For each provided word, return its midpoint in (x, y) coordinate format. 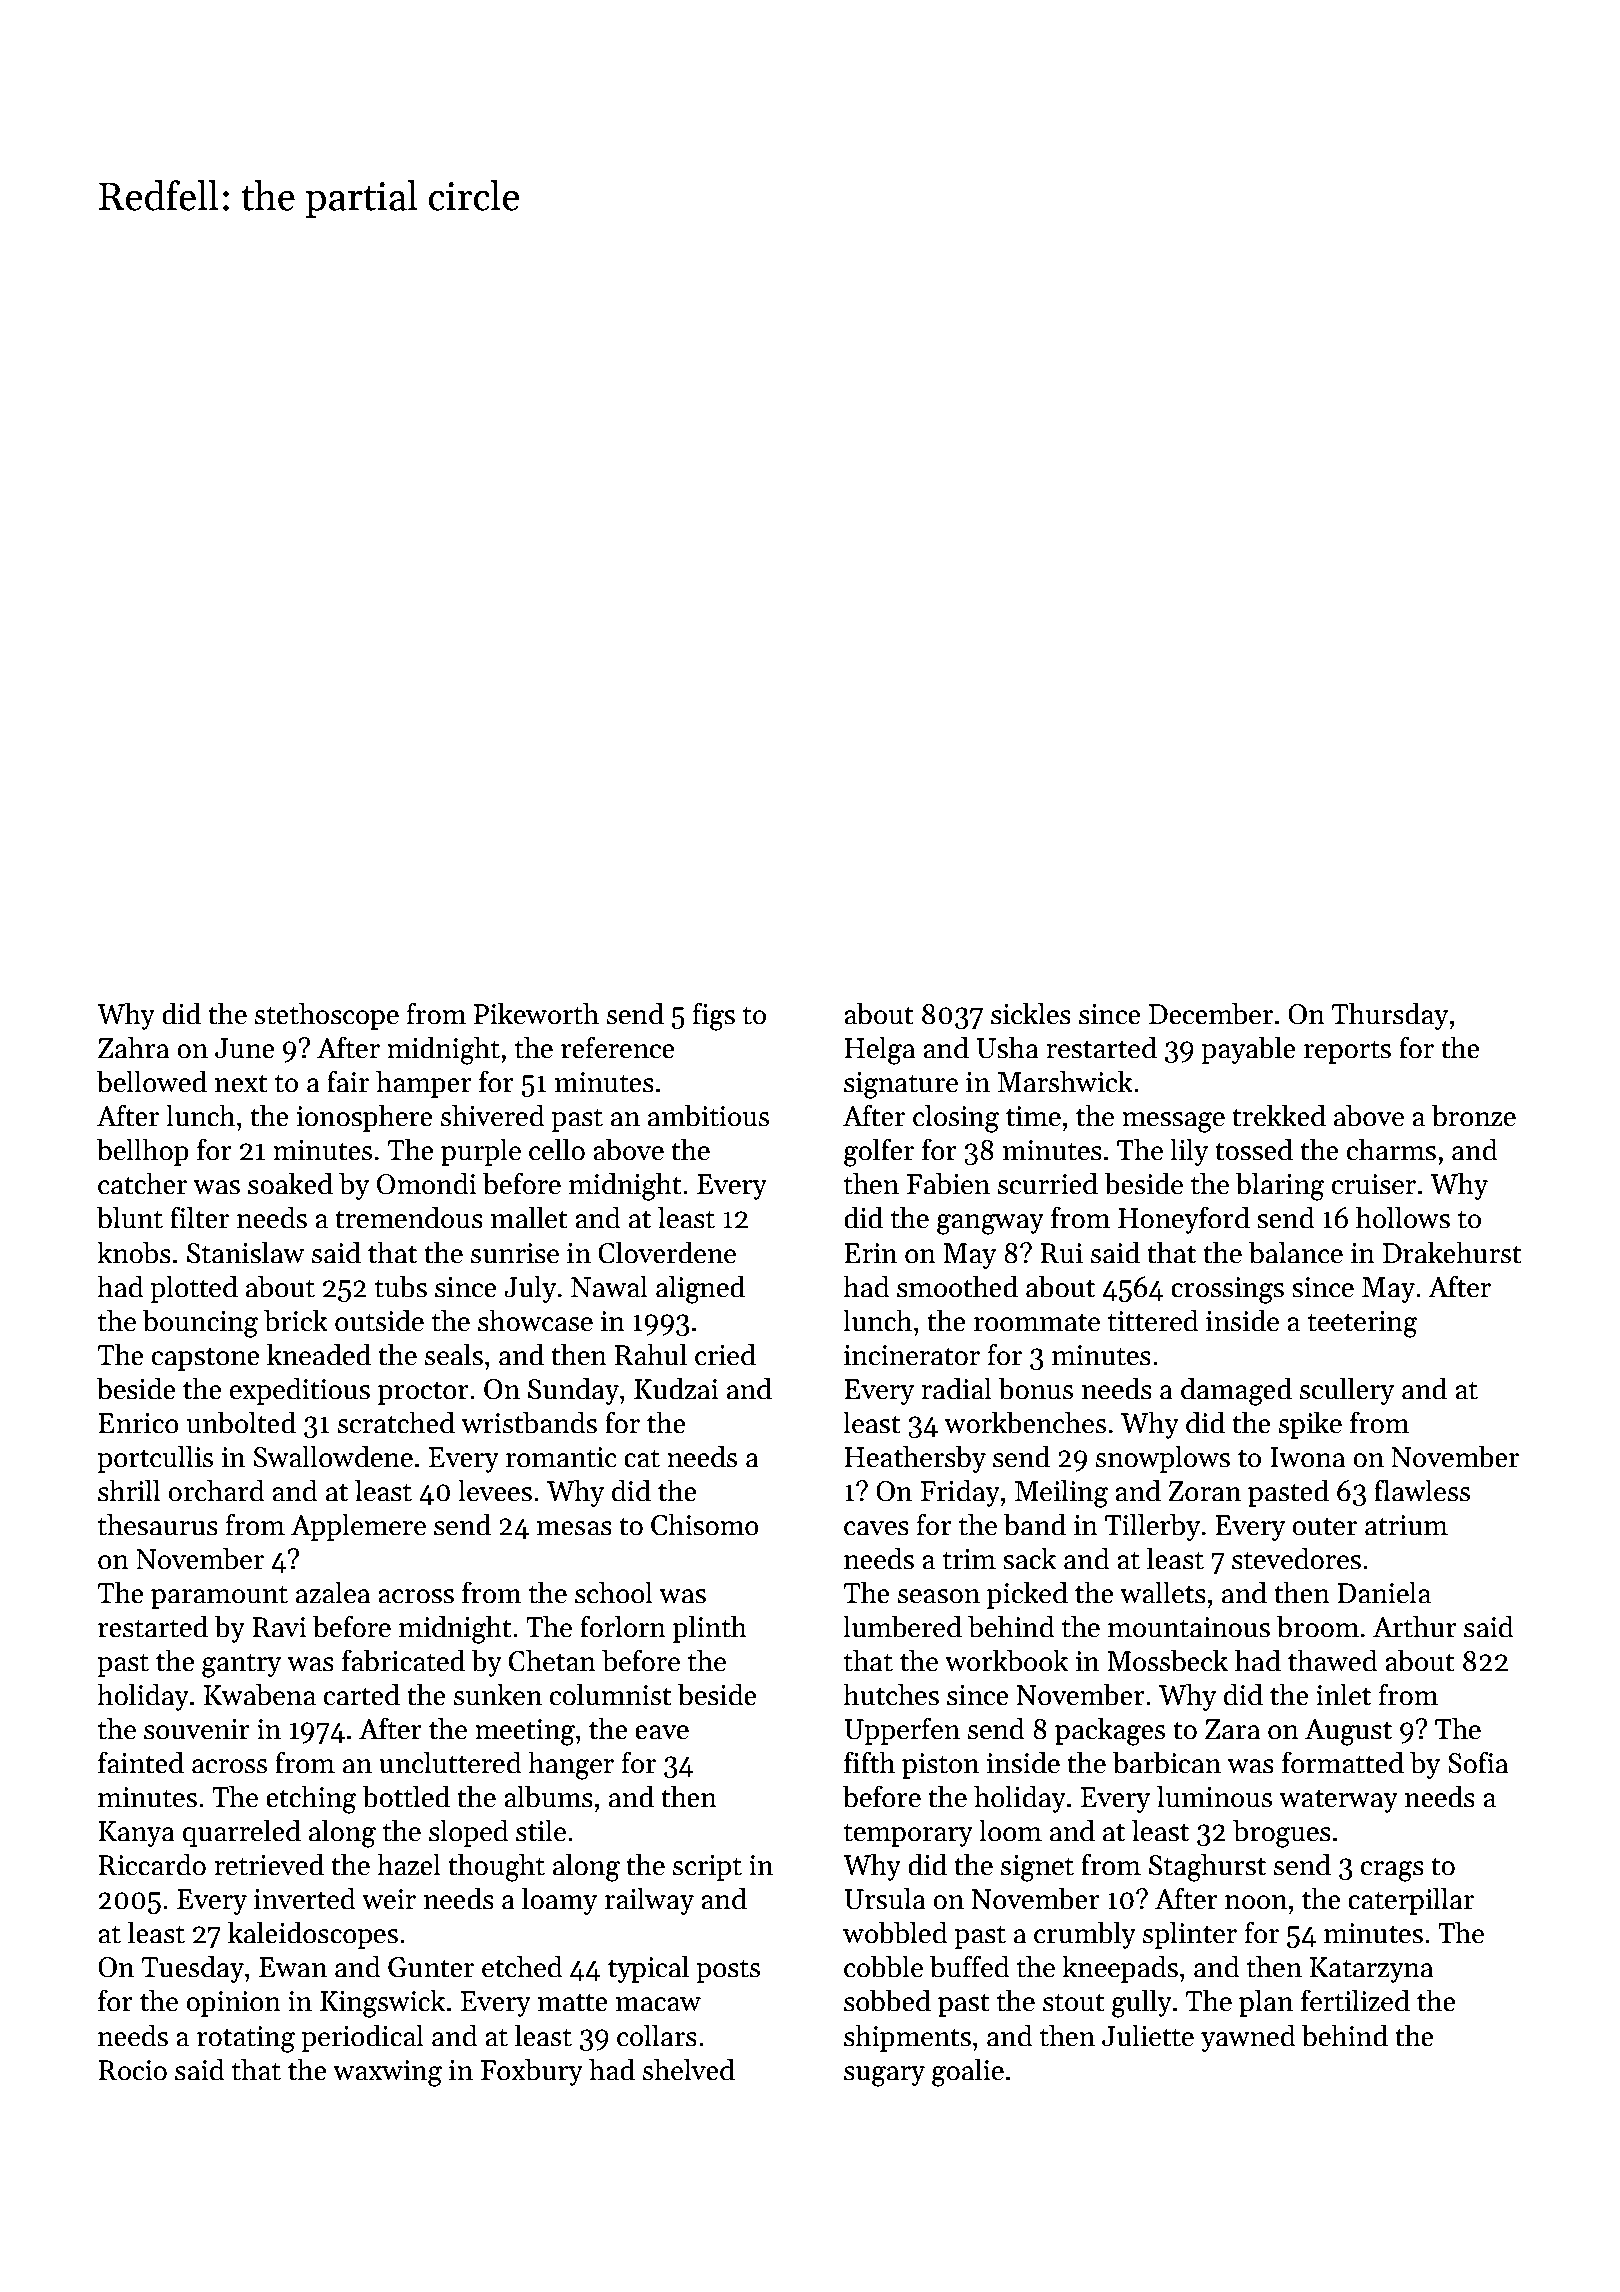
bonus (1035, 1388)
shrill (129, 1490)
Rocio (132, 2070)
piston (940, 1766)
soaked (290, 1183)
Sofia (1478, 1762)
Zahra (133, 1047)
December (1211, 1013)
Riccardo (152, 1864)
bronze (1474, 1115)
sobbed (887, 2000)
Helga (880, 1050)
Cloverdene (667, 1252)
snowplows (1163, 1459)
